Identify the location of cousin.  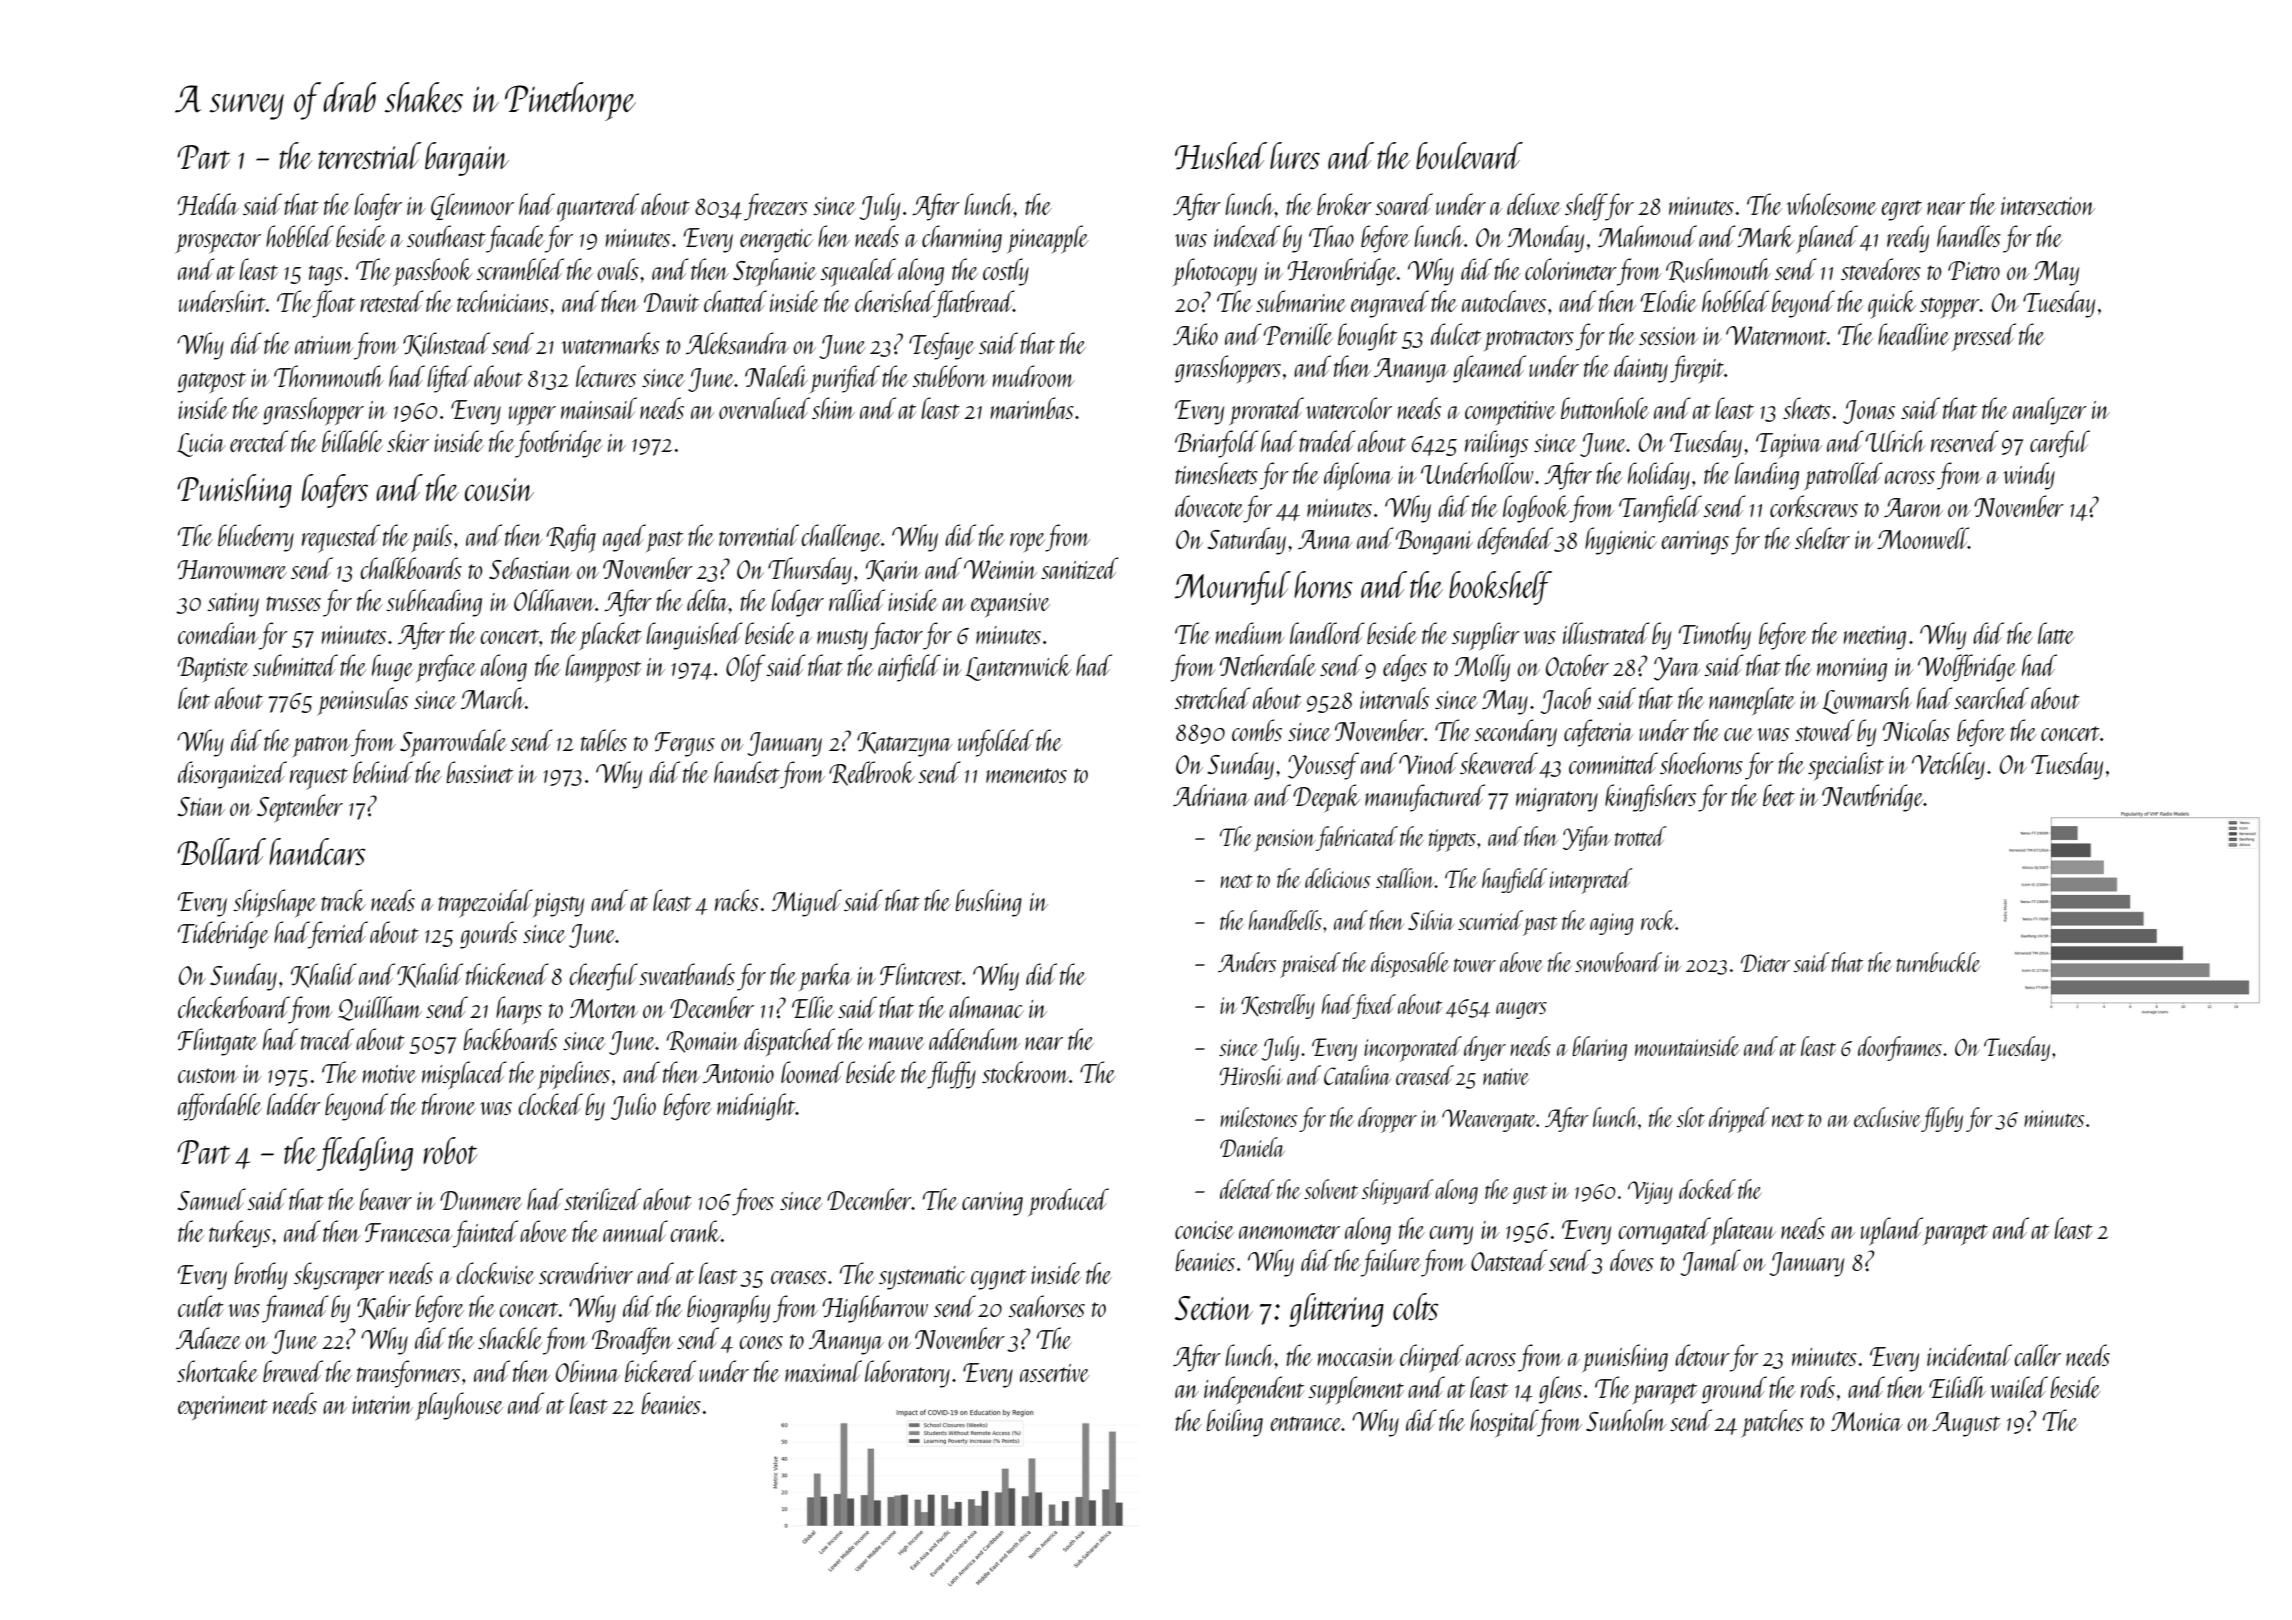
(499, 489).
